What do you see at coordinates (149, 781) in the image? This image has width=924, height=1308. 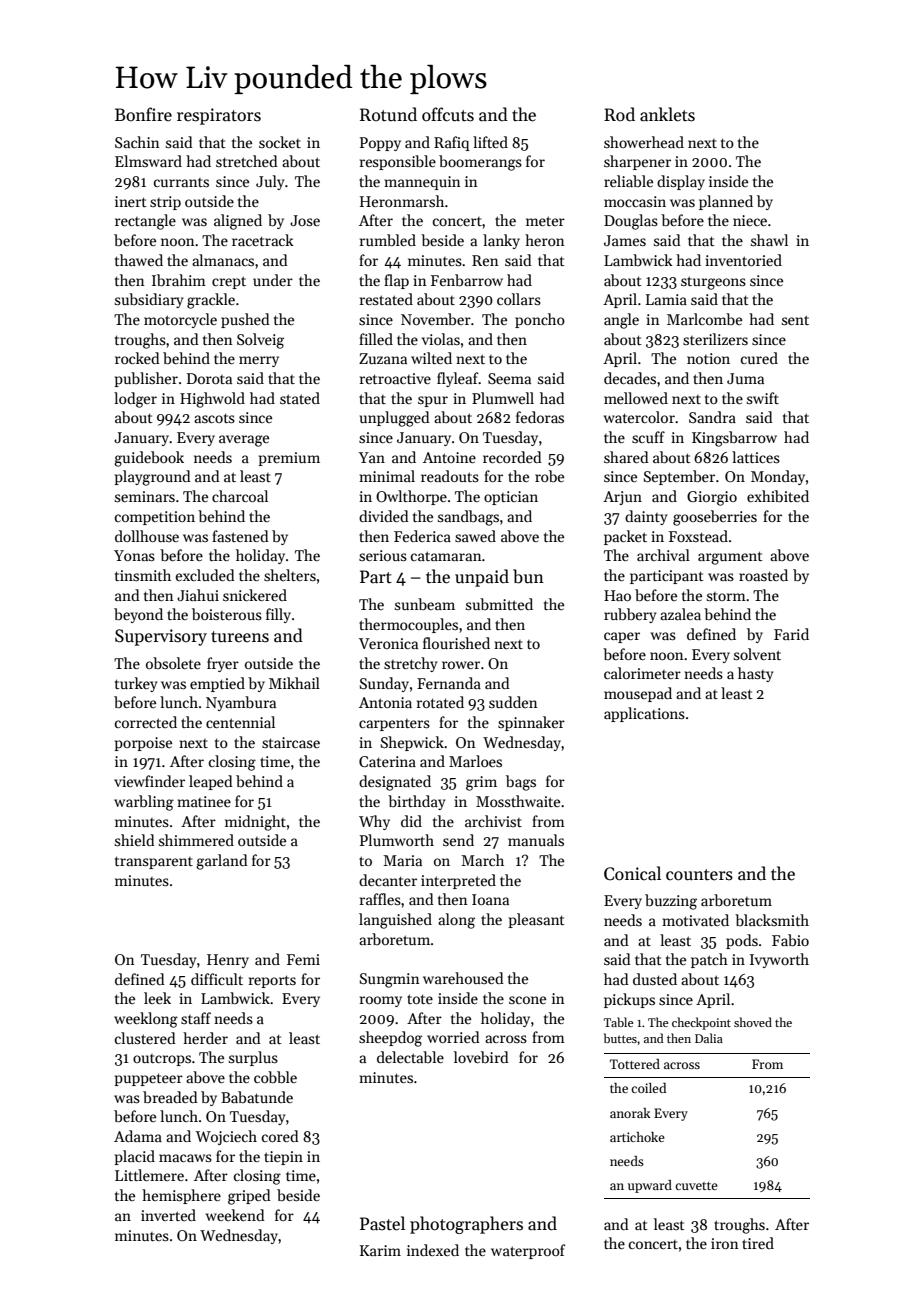 I see `viewfinder` at bounding box center [149, 781].
